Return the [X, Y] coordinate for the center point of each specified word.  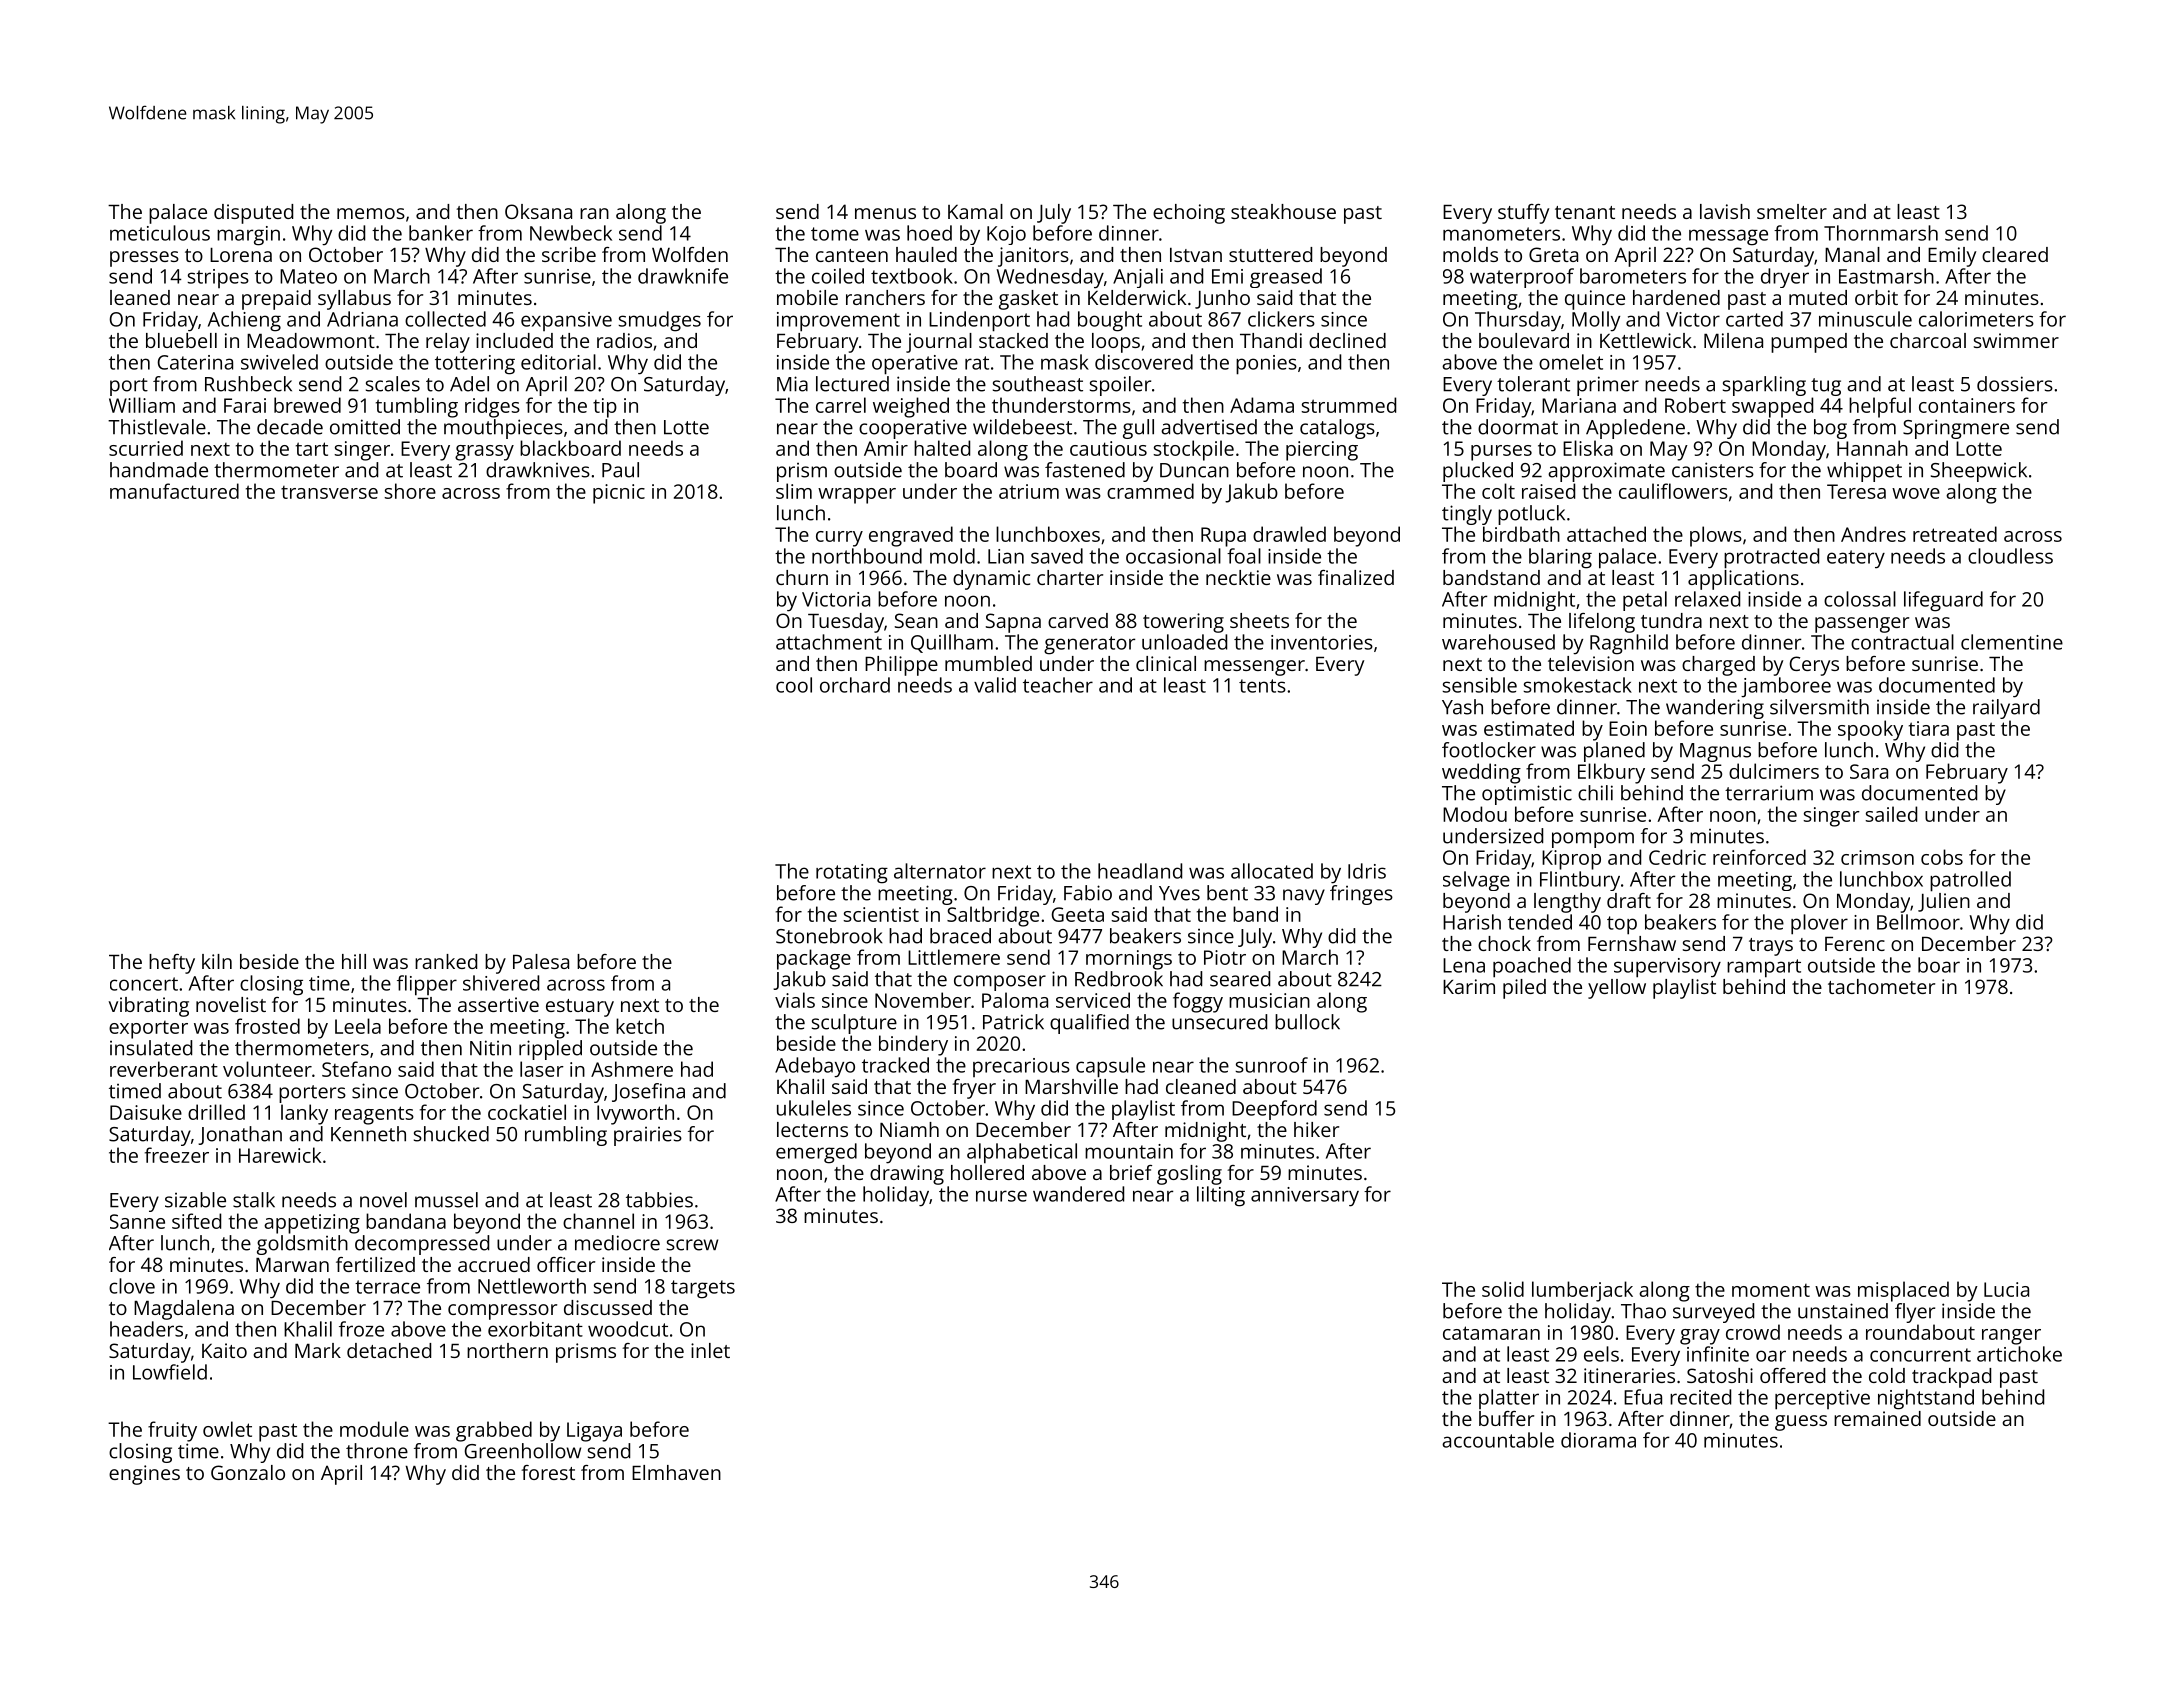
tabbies [659, 1200]
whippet [1864, 472]
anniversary [1305, 1197]
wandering [1715, 709]
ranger [2011, 1337]
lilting [1221, 1196]
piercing [1322, 451]
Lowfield [170, 1372]
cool [794, 685]
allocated [1272, 871]
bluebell [181, 340]
